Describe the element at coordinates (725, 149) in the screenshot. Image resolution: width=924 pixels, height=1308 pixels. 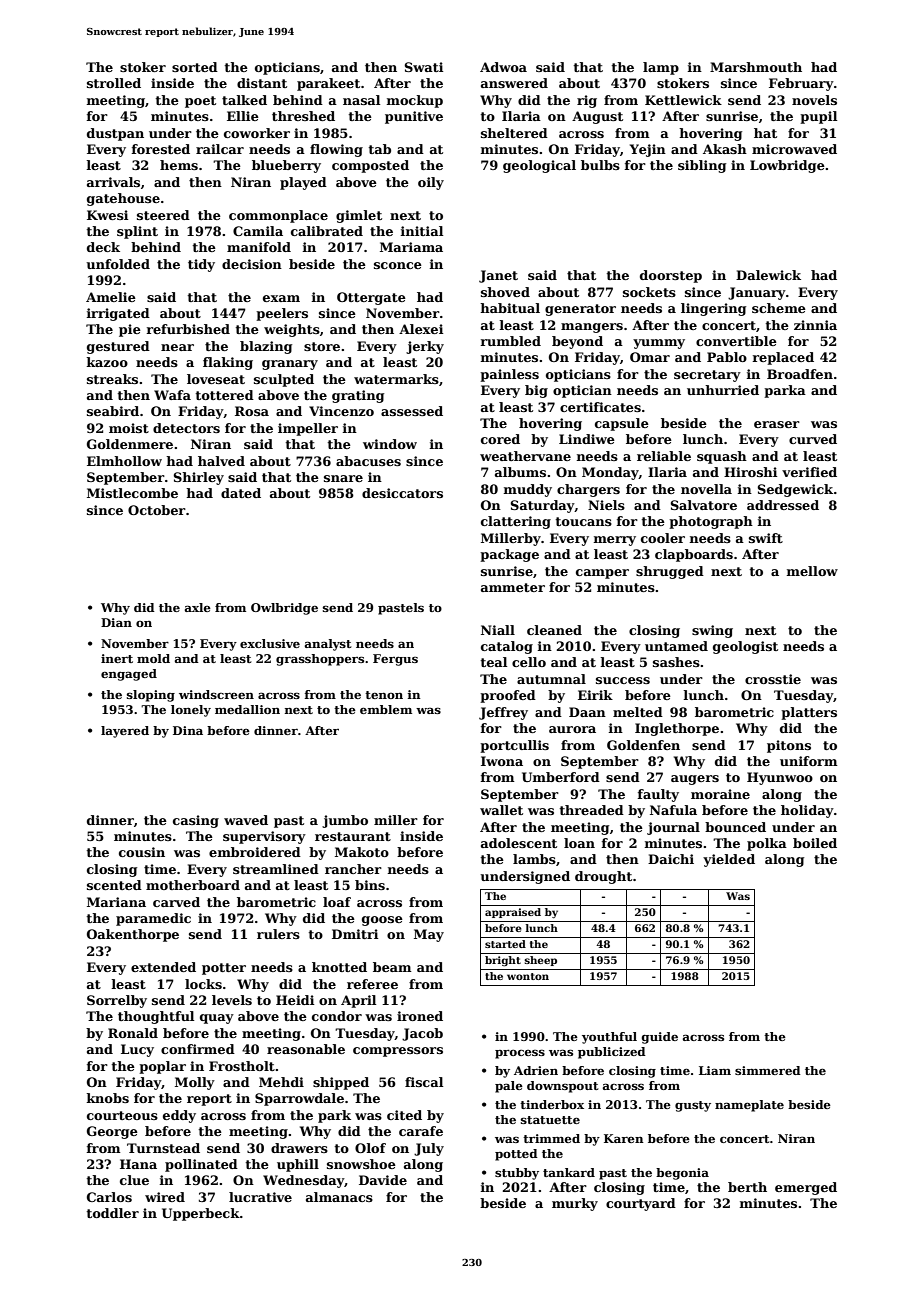
I see `Akash` at that location.
